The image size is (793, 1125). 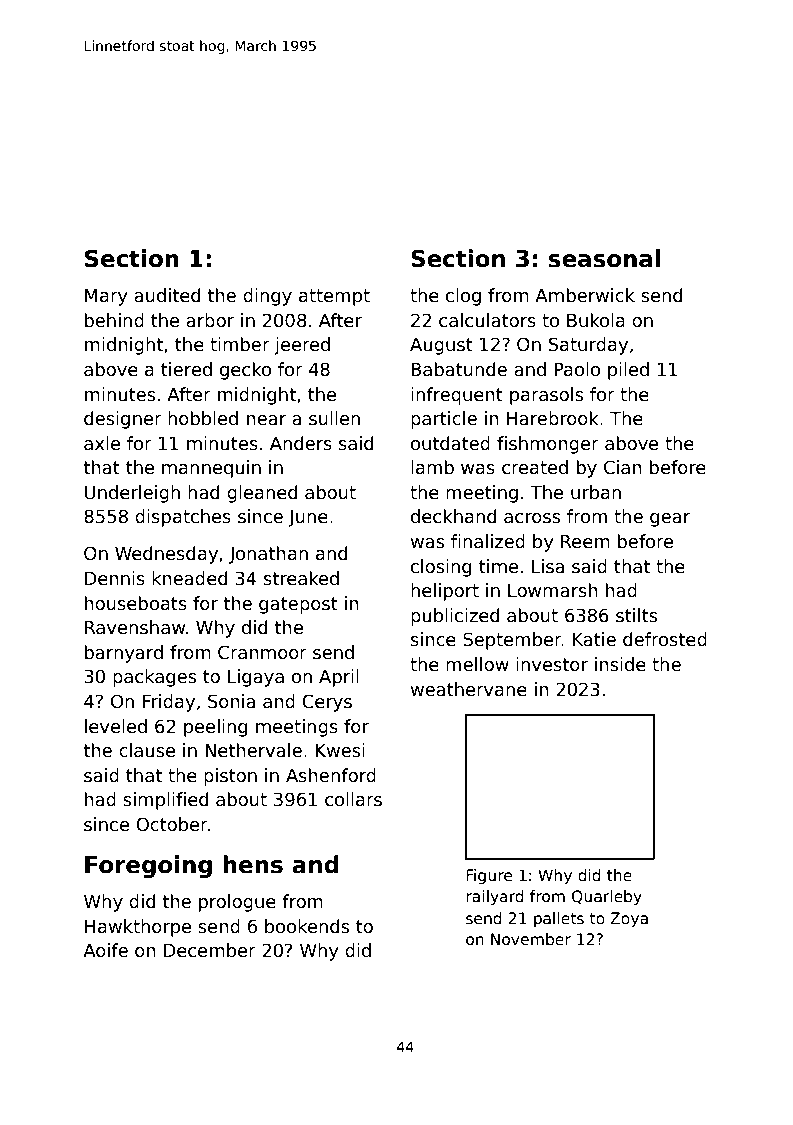 I want to click on heliport, so click(x=445, y=592).
